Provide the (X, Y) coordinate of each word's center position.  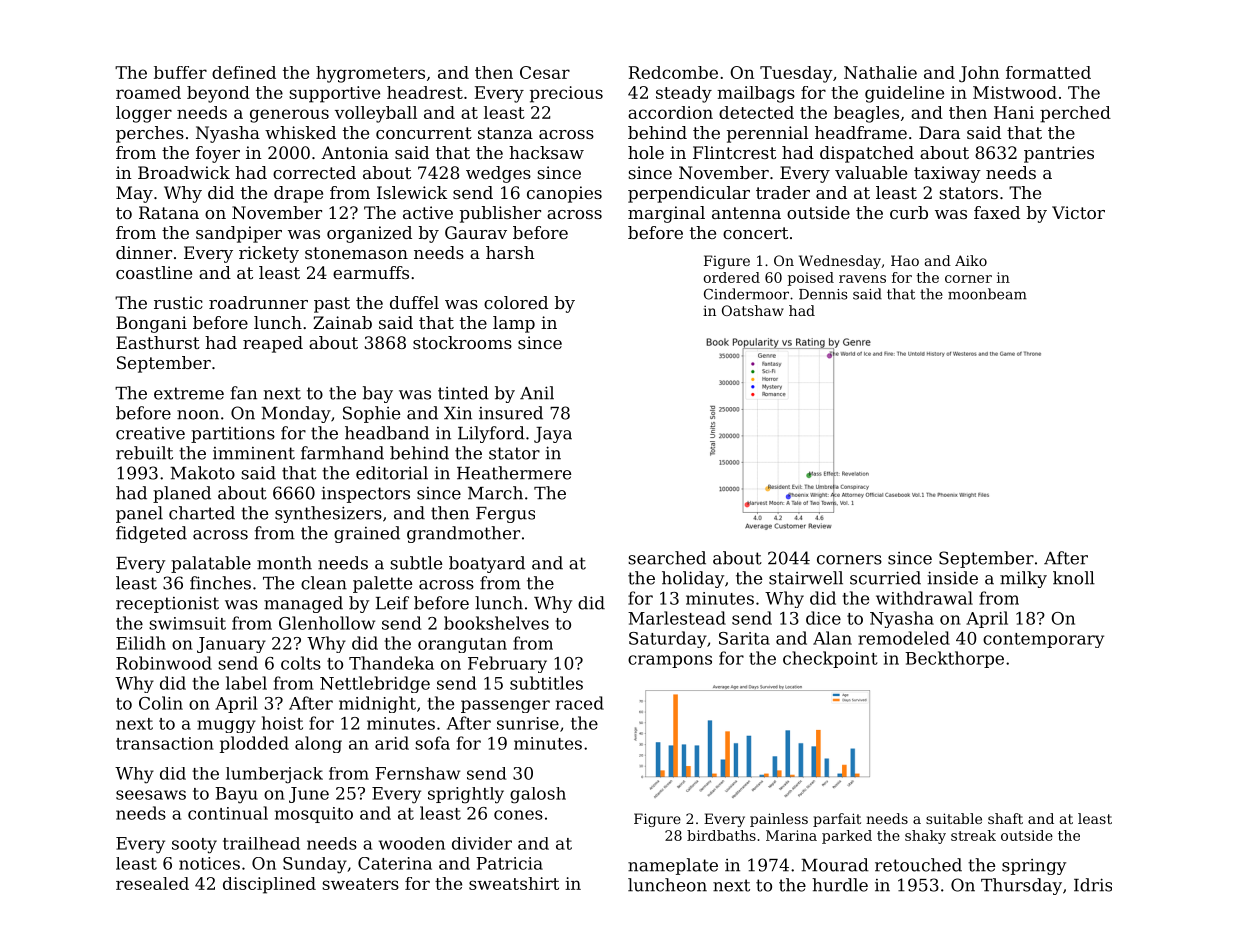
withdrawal (924, 598)
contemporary (1043, 640)
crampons (670, 661)
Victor (1078, 212)
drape (298, 194)
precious (566, 94)
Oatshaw (753, 310)
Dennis (823, 294)
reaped (273, 344)
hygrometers (370, 74)
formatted (1048, 72)
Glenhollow (327, 623)
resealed (152, 883)
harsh (510, 252)
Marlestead (677, 618)
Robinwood (164, 663)
